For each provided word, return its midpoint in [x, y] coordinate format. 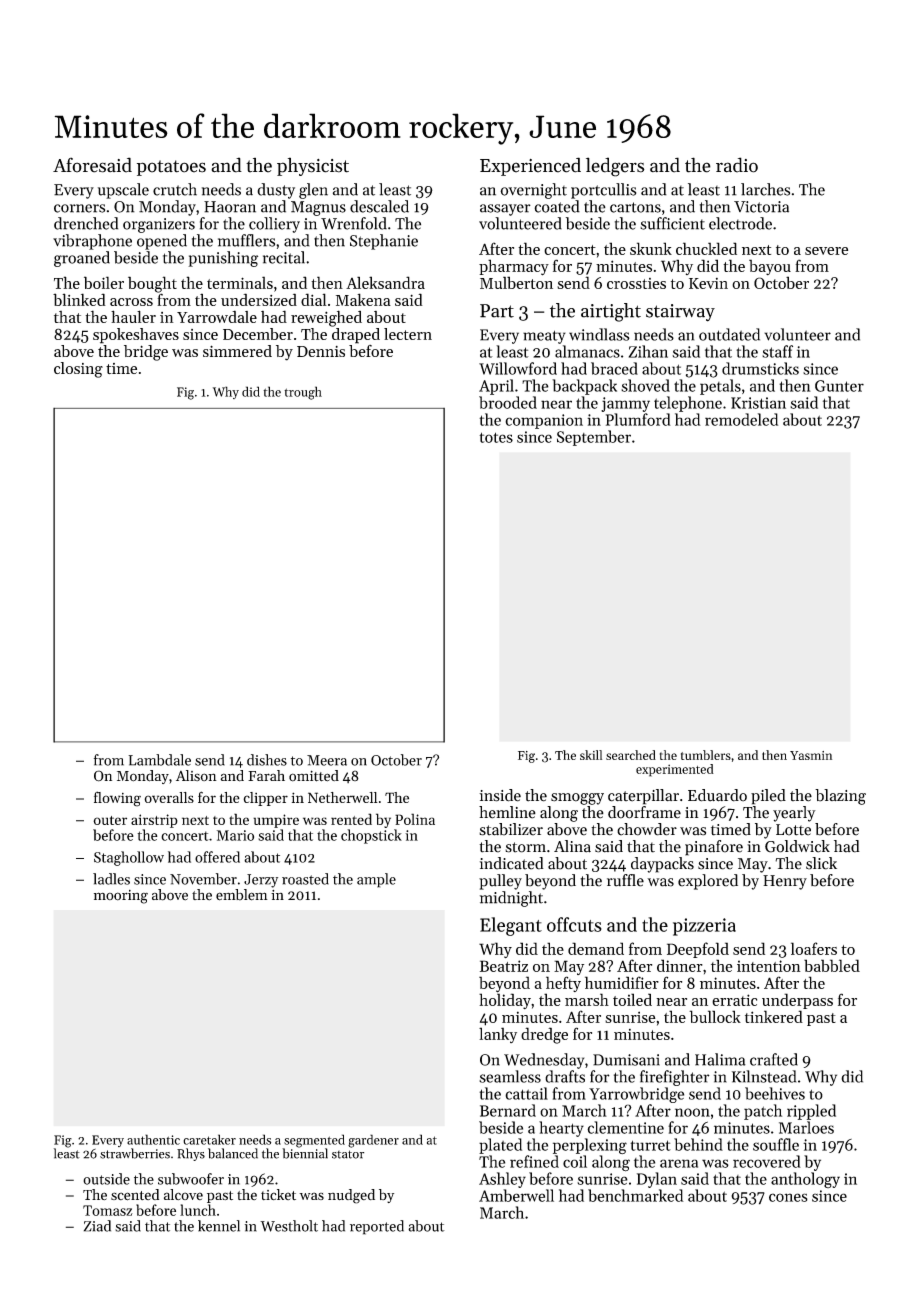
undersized [259, 299]
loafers [814, 948]
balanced [233, 1153]
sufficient [672, 223]
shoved [645, 385]
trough [303, 393]
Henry [785, 882]
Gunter [839, 386]
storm [525, 847]
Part [497, 311]
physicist [313, 166]
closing [78, 370]
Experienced [530, 166]
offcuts [574, 924]
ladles [111, 879]
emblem [242, 895]
